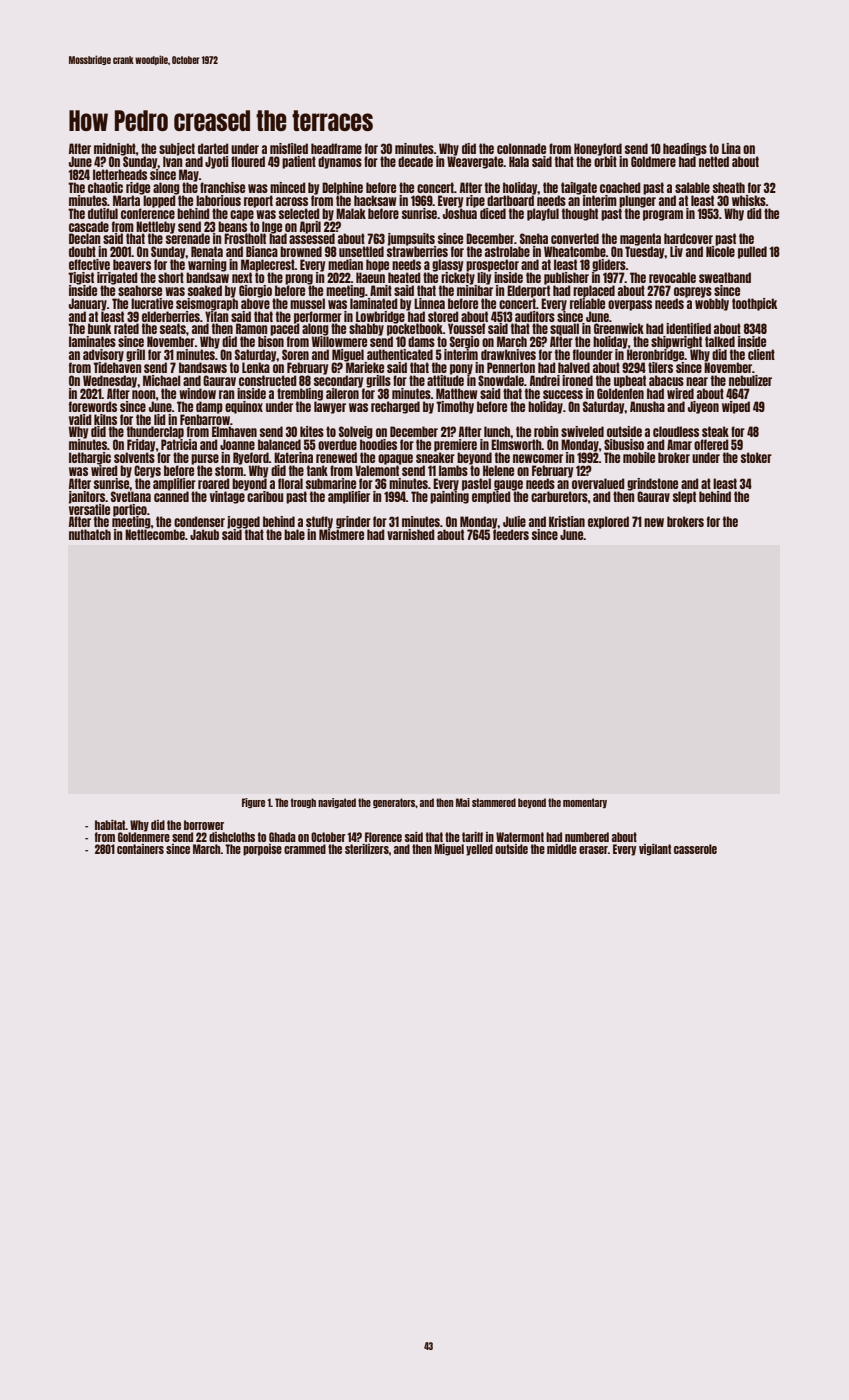 This document has height=1400, width=849. Describe the element at coordinates (756, 457) in the document. I see `stoker` at that location.
